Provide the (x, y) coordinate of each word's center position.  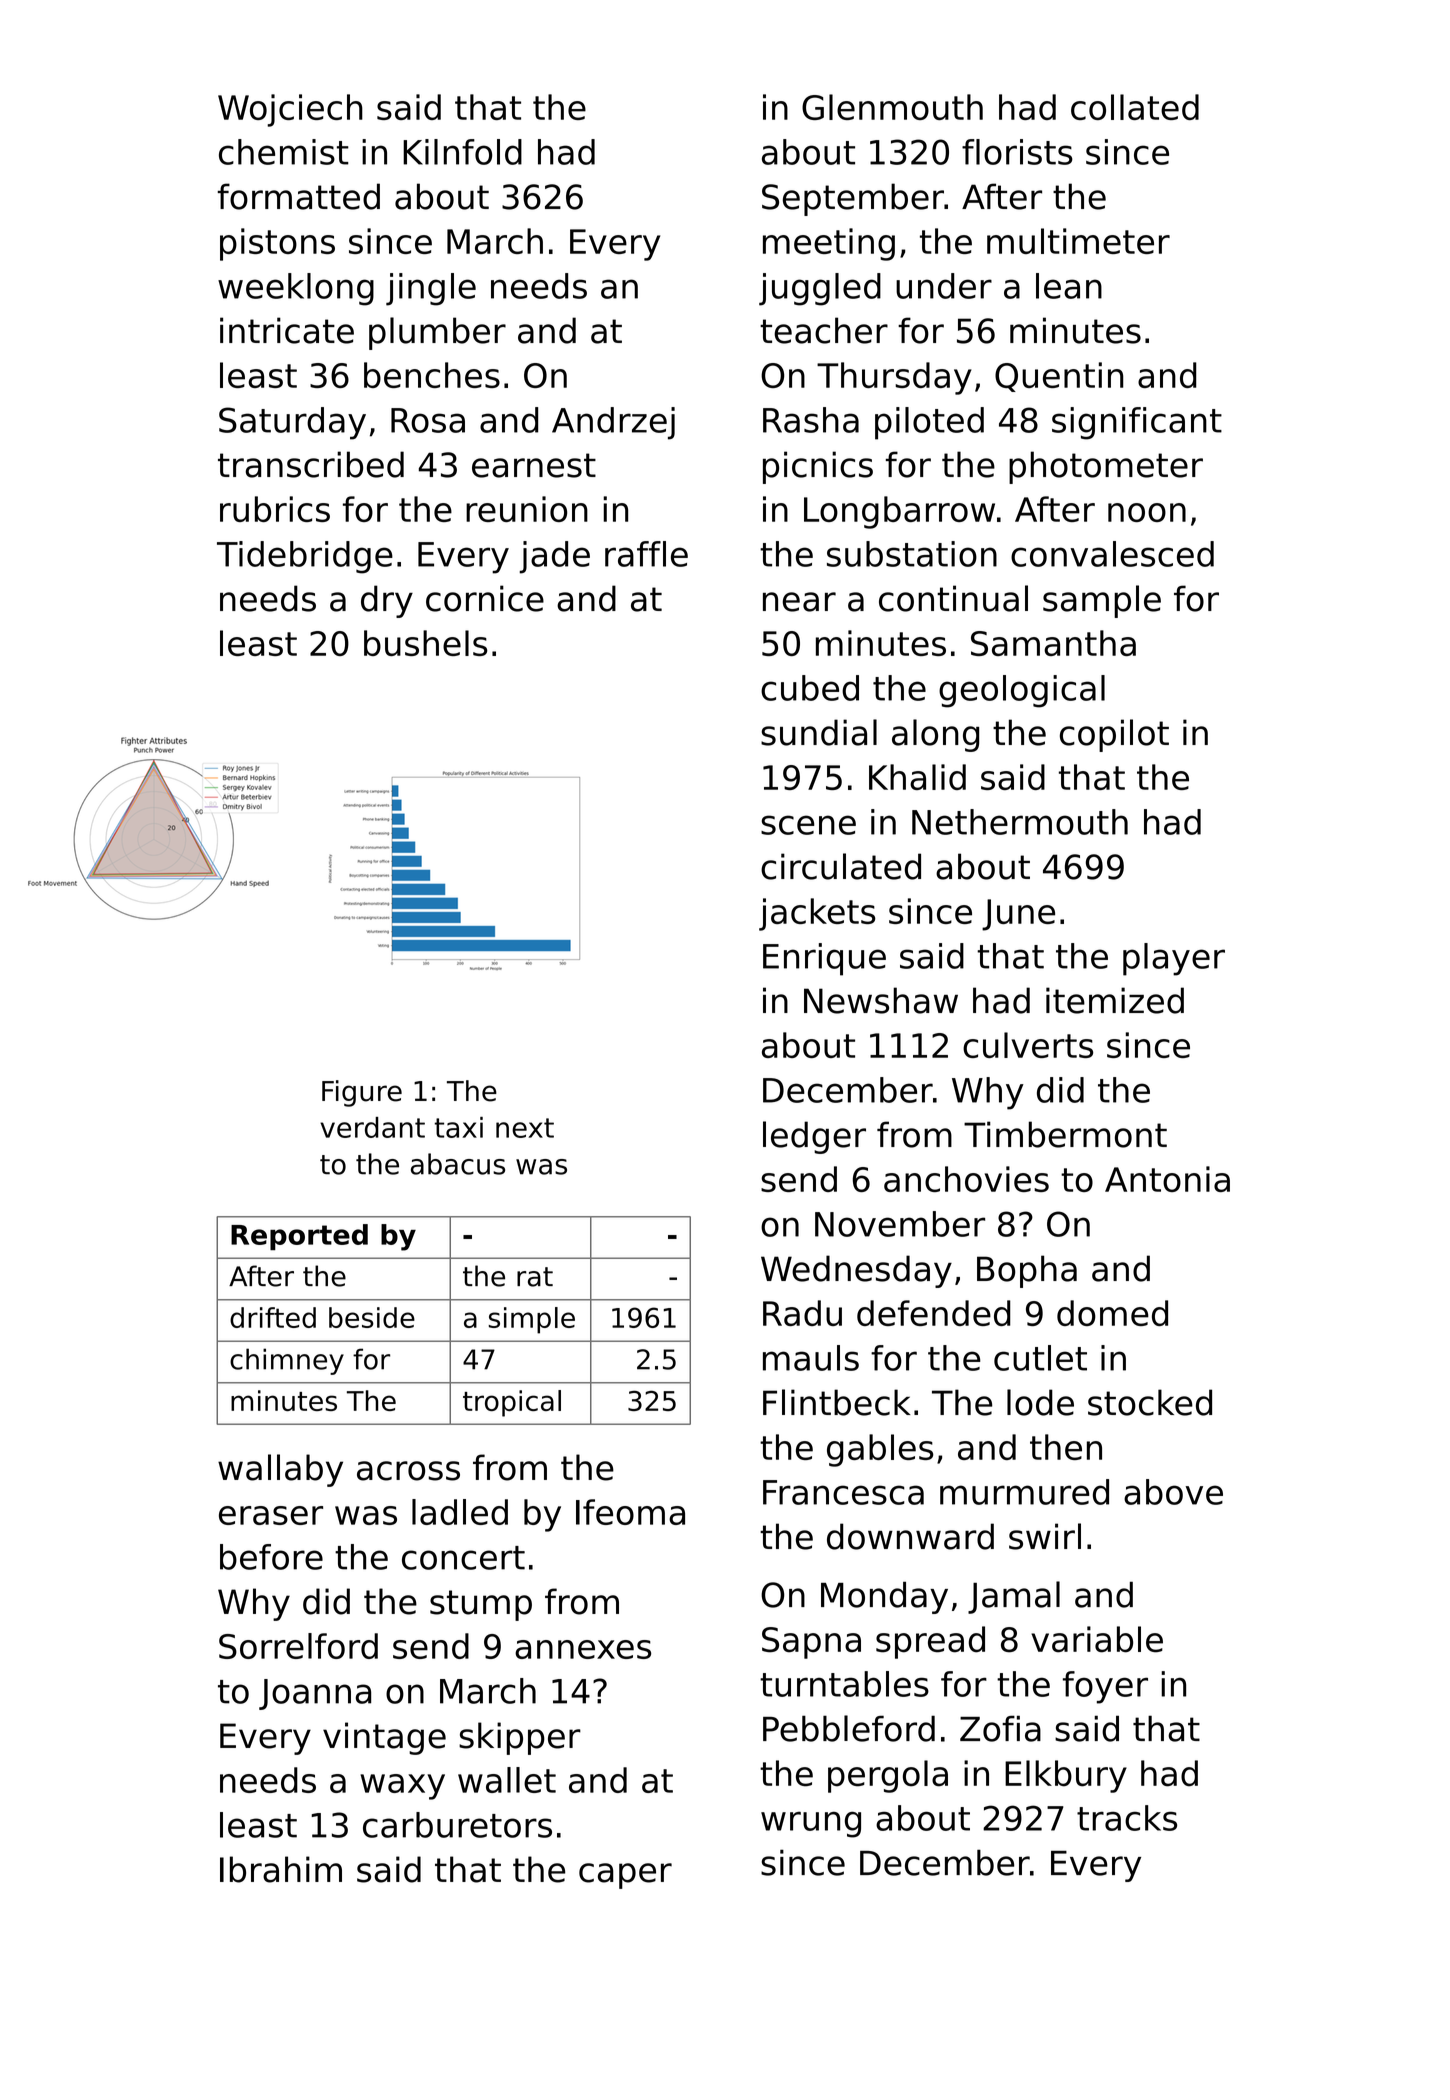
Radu (802, 1313)
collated (1135, 107)
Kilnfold (462, 152)
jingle (431, 289)
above (1173, 1492)
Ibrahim (281, 1869)
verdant (372, 1127)
